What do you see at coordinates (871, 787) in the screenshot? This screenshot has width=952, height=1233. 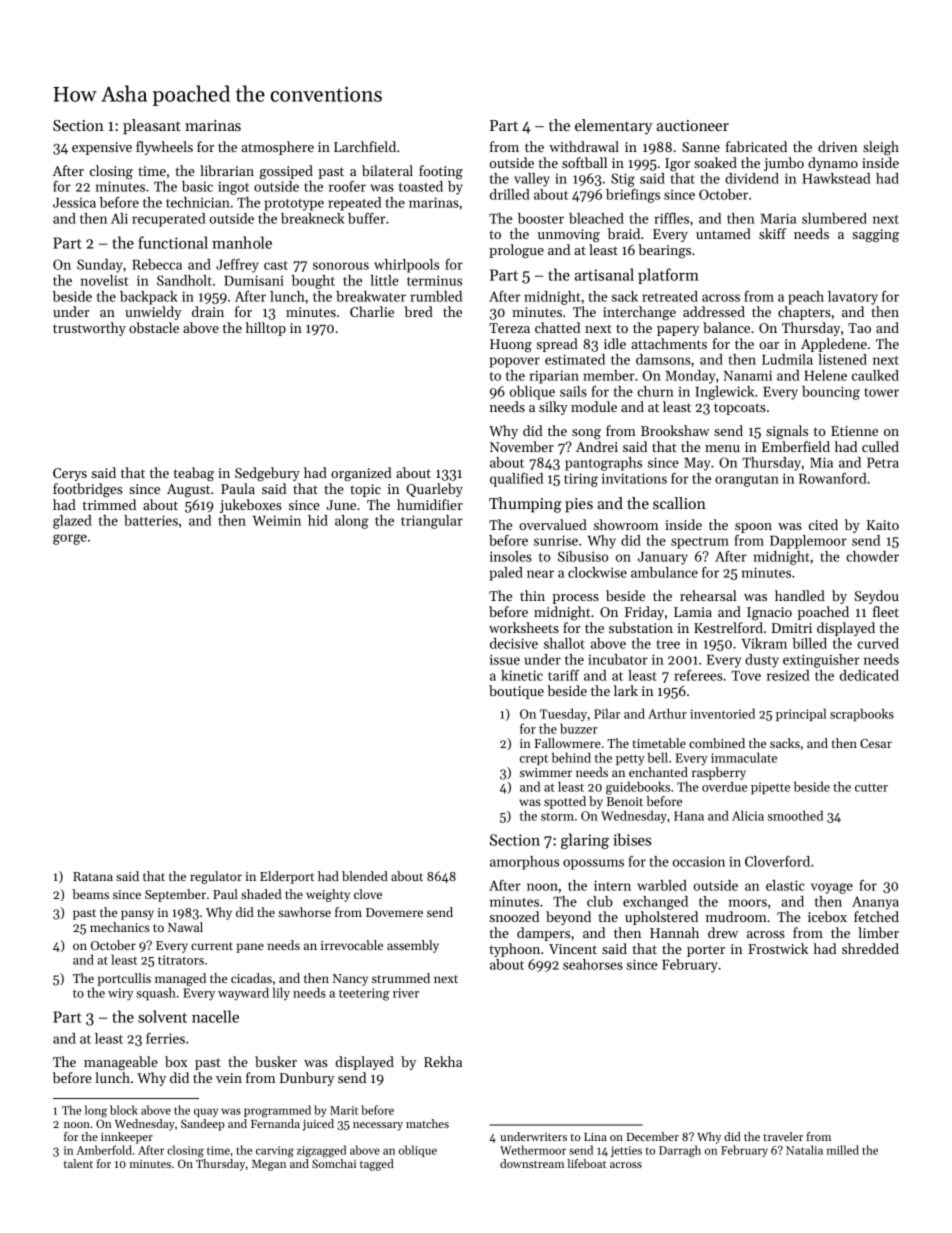 I see `cutter` at bounding box center [871, 787].
